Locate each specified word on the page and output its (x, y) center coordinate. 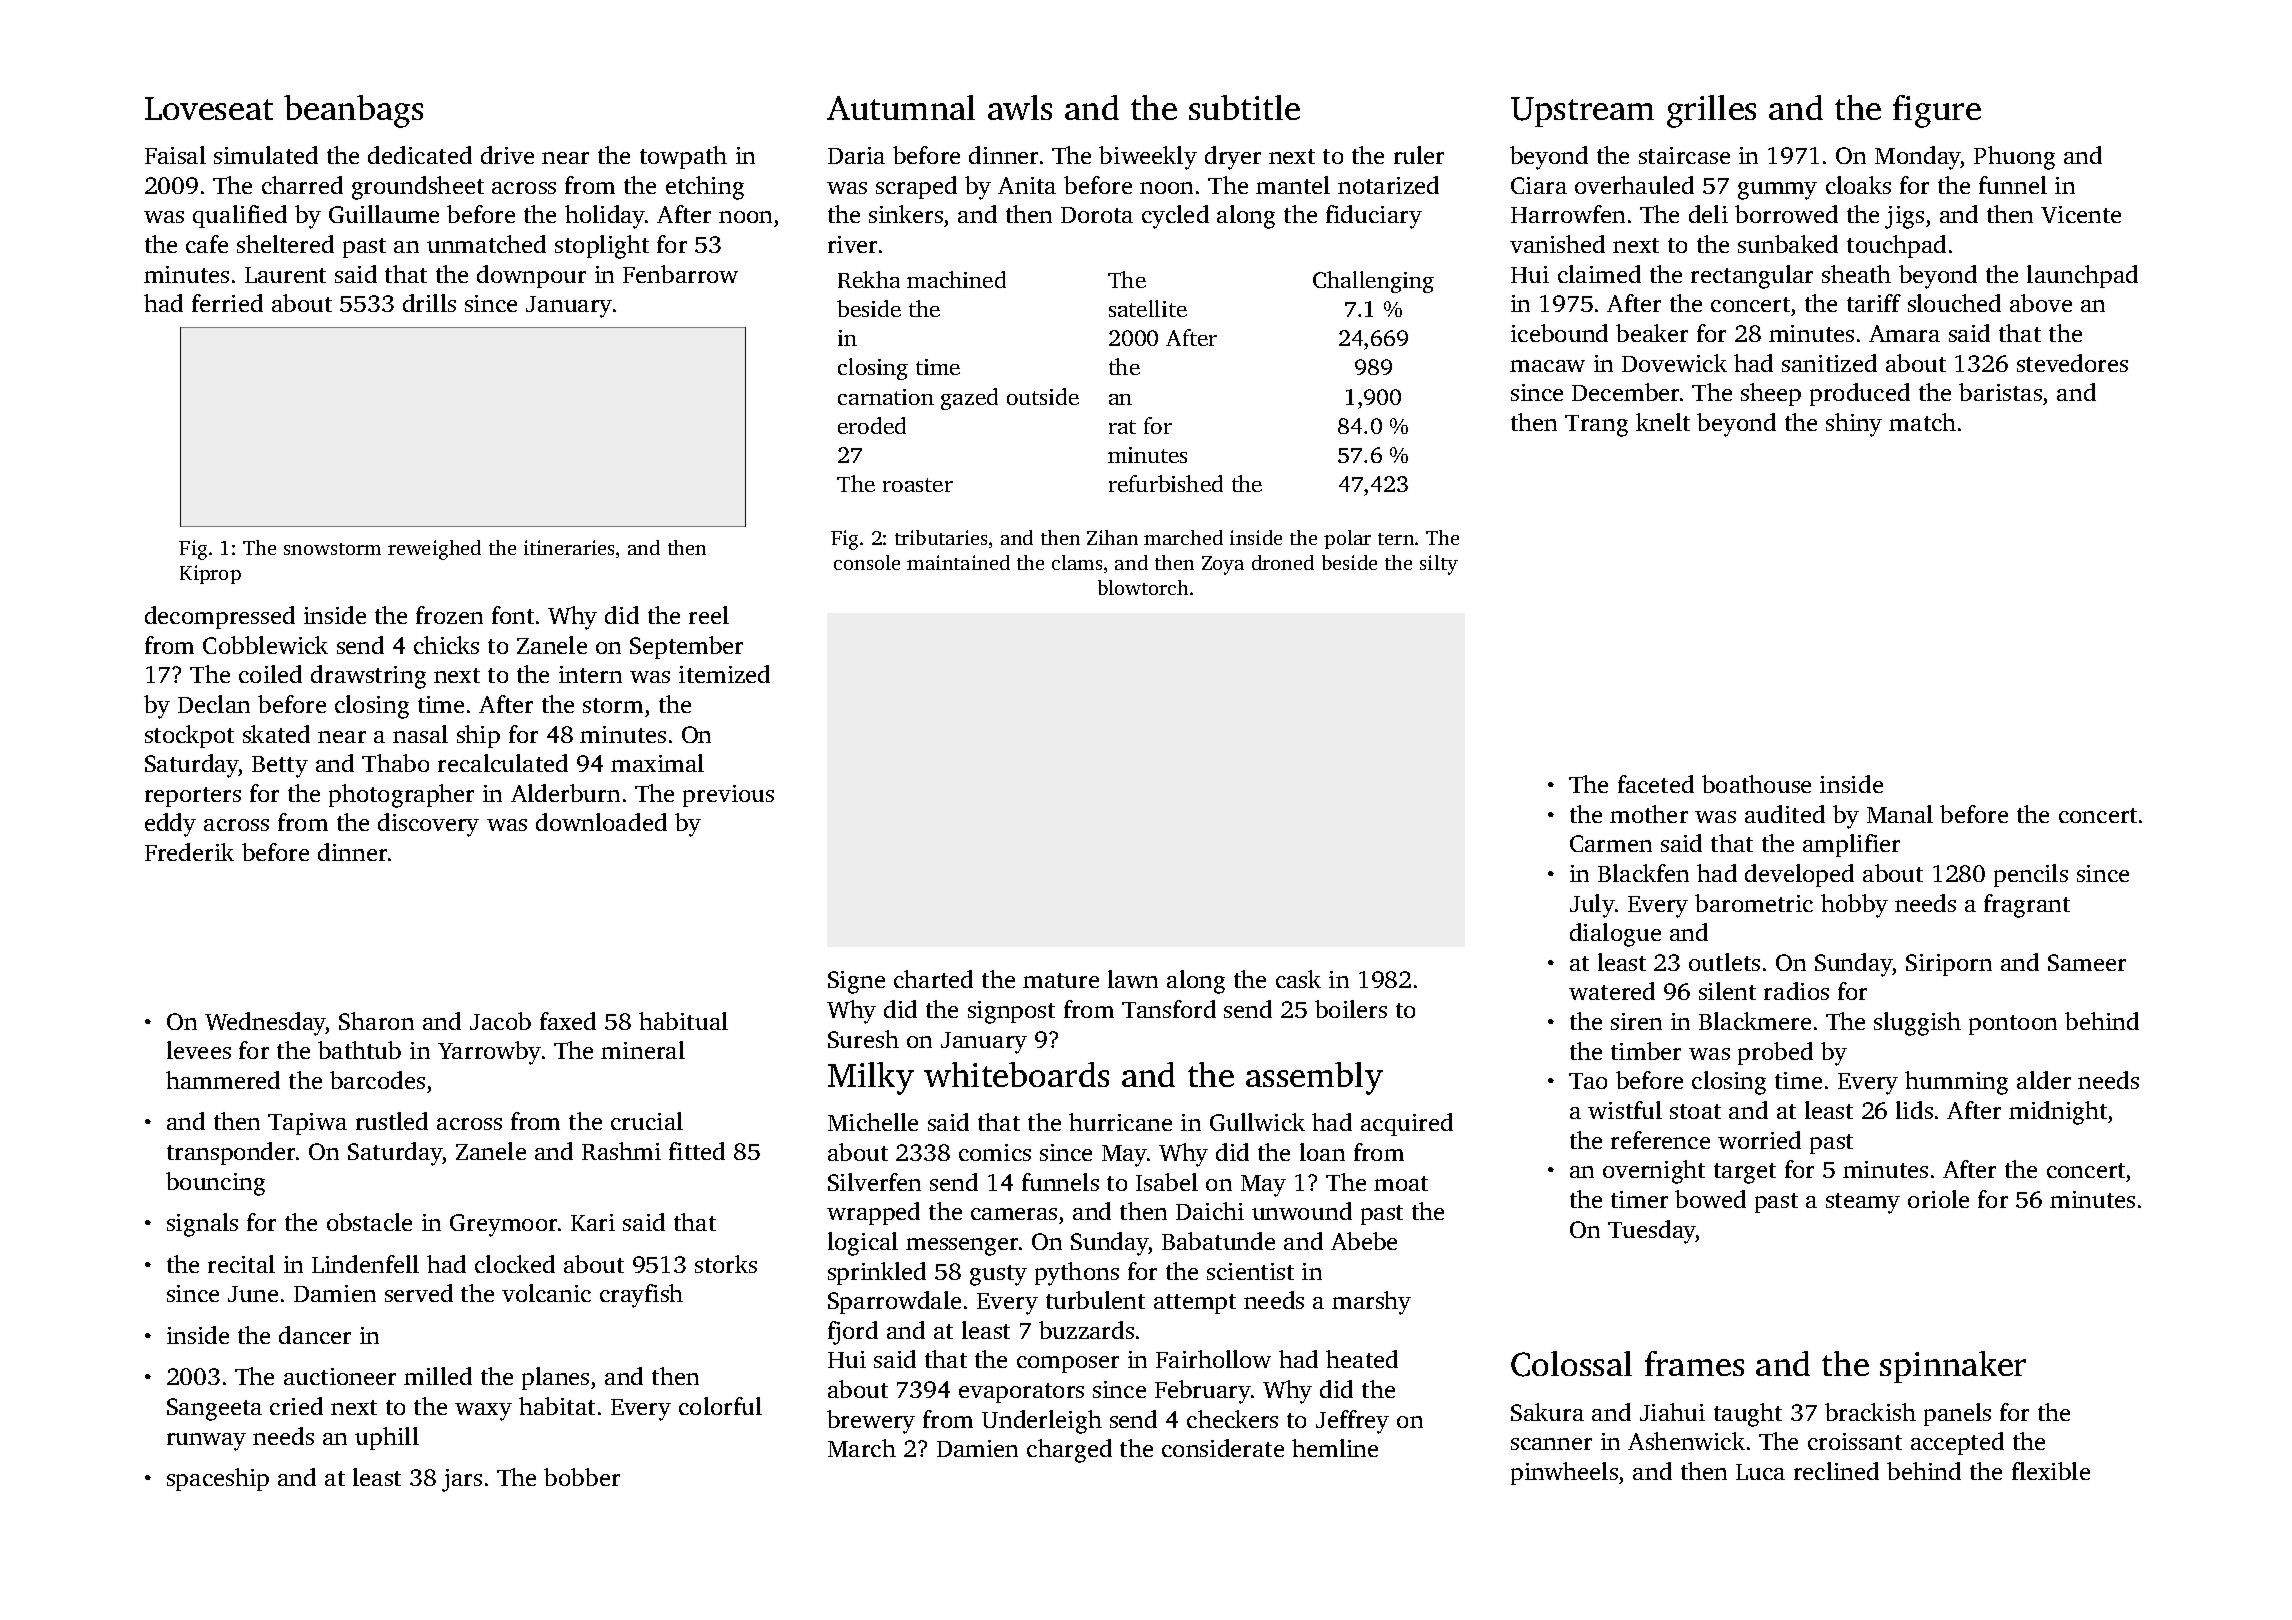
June (253, 1294)
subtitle (1244, 107)
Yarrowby (489, 1053)
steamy (1863, 1203)
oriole (1938, 1199)
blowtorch (1143, 587)
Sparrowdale (894, 1302)
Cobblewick (265, 645)
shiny (1854, 425)
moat (1401, 1183)
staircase (1684, 155)
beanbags (353, 111)
